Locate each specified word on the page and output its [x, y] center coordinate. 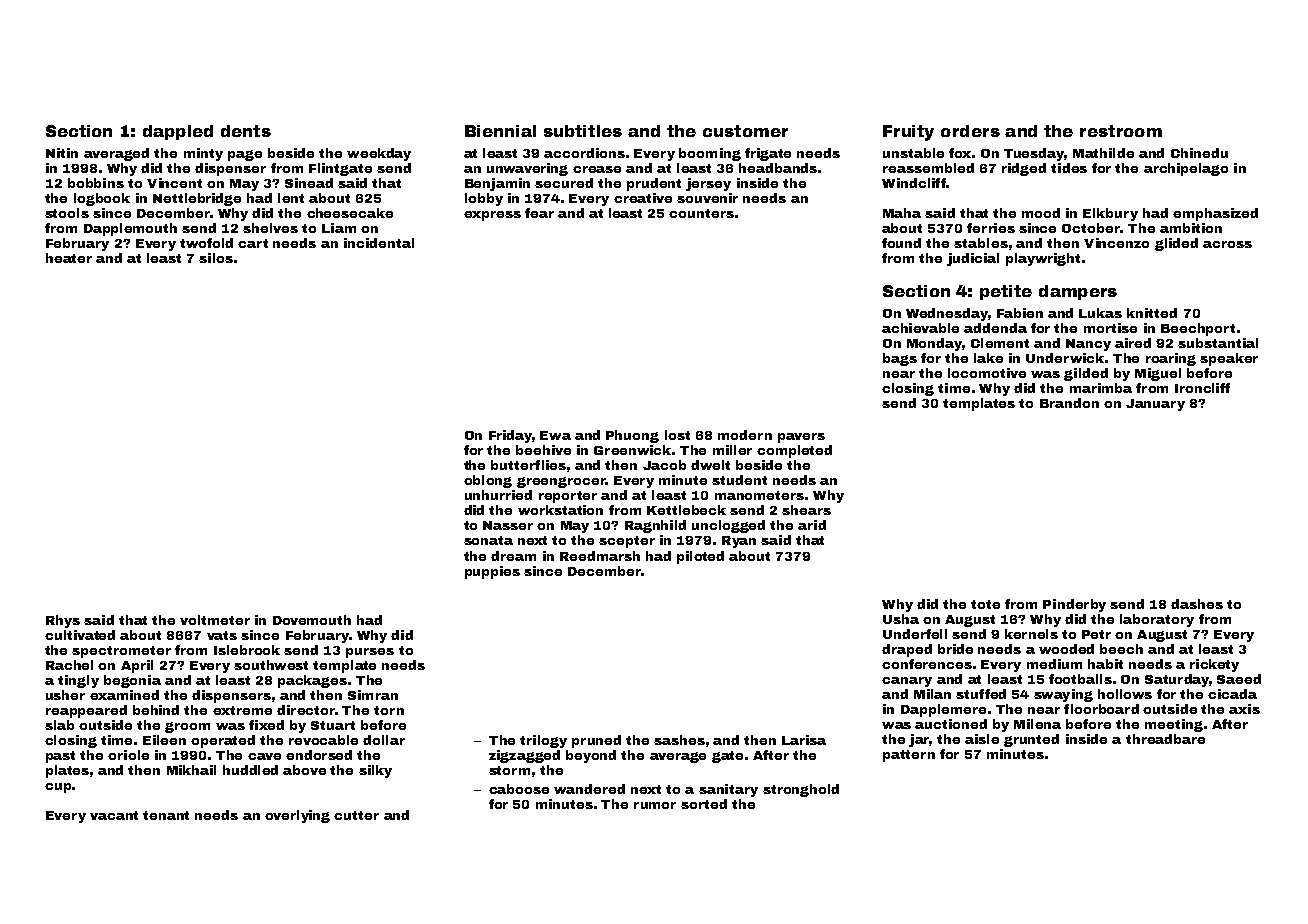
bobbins [96, 183]
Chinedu [1199, 153]
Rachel [69, 665]
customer [745, 131]
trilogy [543, 741]
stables [981, 243]
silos [216, 258]
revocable [323, 740]
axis [1244, 709]
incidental [379, 243]
